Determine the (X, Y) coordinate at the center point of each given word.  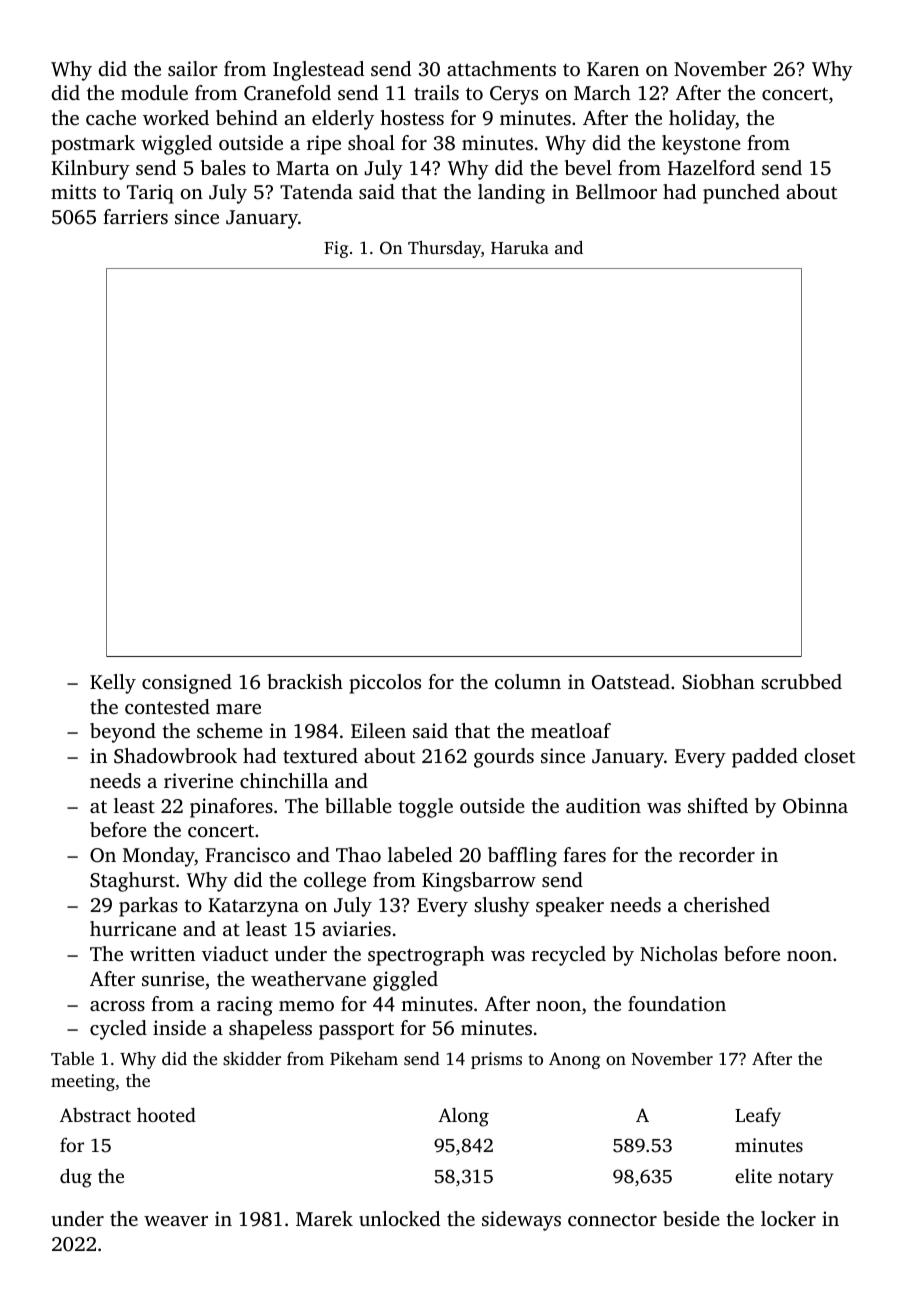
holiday (702, 120)
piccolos (385, 684)
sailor (193, 68)
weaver (176, 1221)
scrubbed (801, 681)
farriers (135, 216)
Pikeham (364, 1058)
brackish (305, 681)
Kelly (113, 684)
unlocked (399, 1218)
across (117, 1006)
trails (436, 92)
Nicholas (678, 953)
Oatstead (631, 682)
